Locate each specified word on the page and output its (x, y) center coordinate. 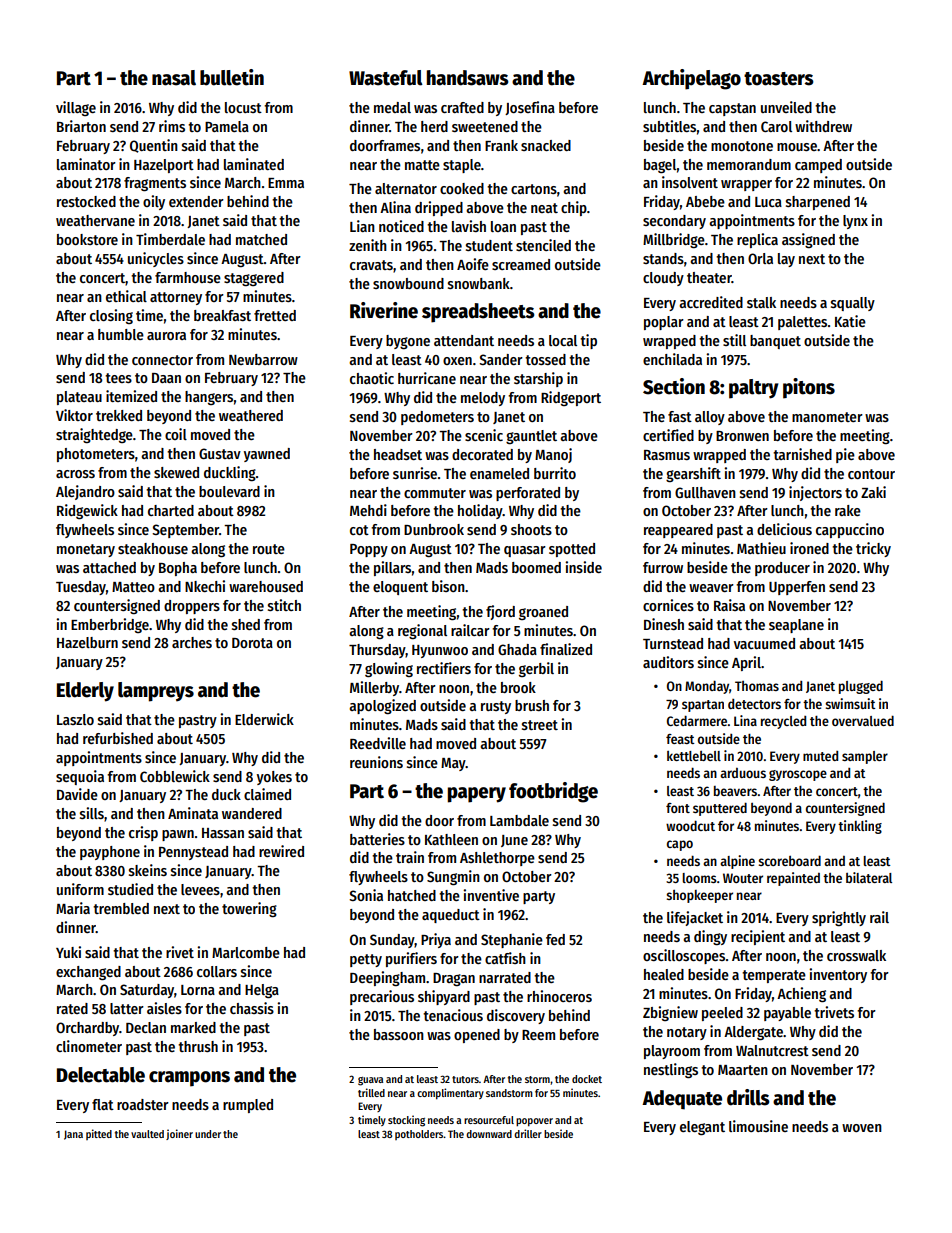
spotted (572, 550)
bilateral (869, 877)
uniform (80, 889)
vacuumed (764, 643)
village (76, 108)
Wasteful (386, 78)
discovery (516, 1016)
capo (680, 845)
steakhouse (153, 548)
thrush (198, 1046)
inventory (838, 975)
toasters (779, 79)
